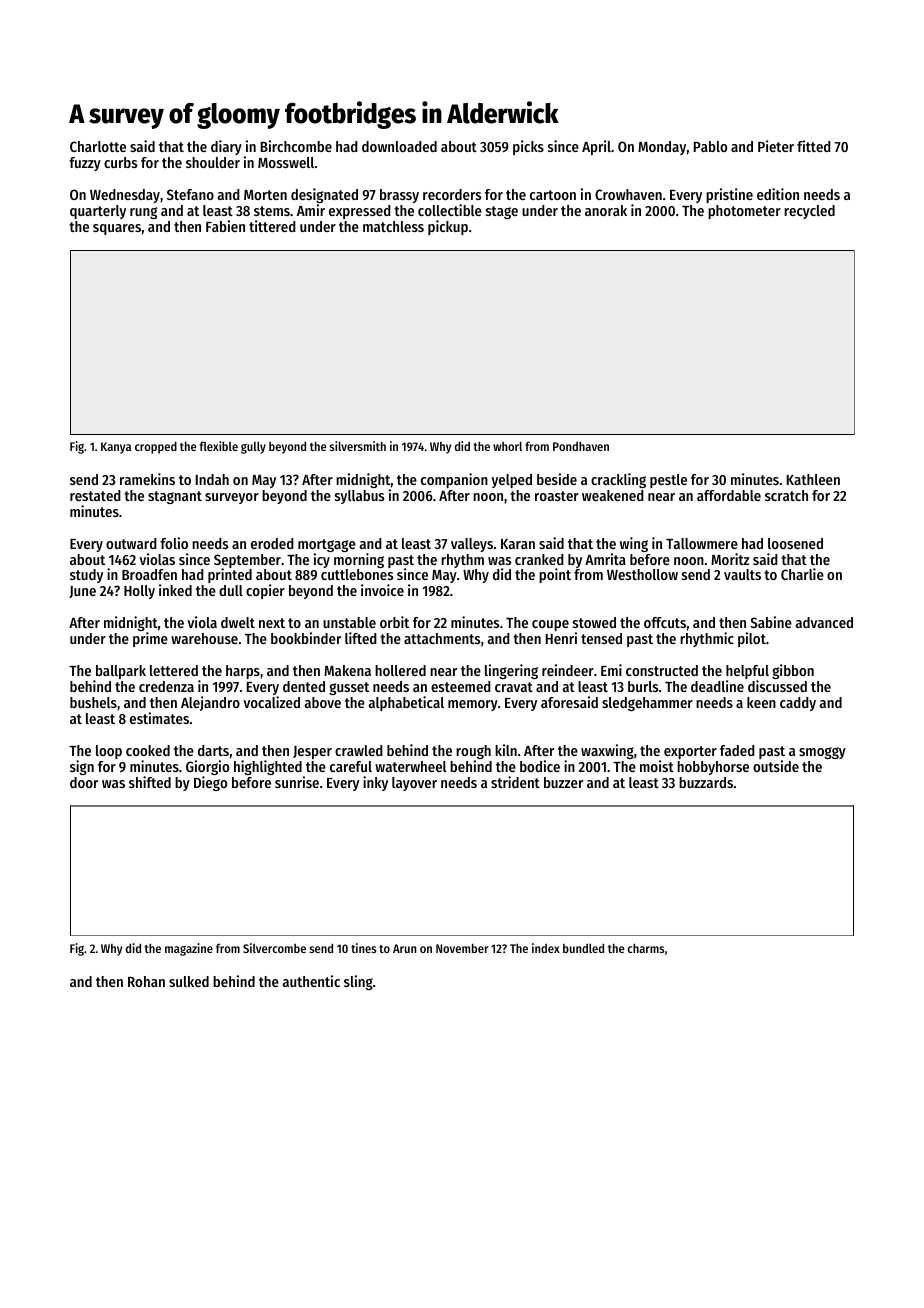  What do you see at coordinates (146, 981) in the page?
I see `Rohan` at bounding box center [146, 981].
